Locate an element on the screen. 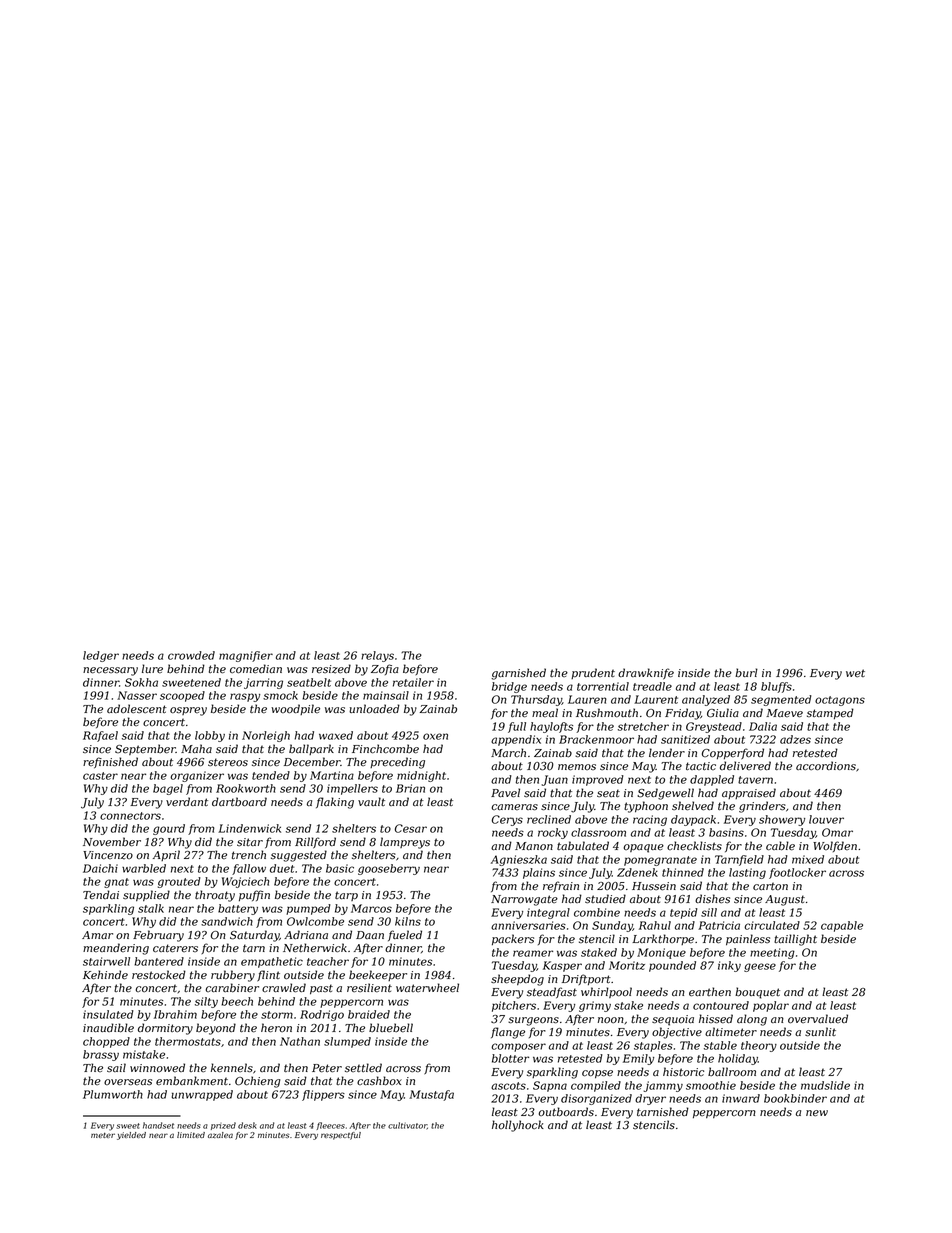 The height and width of the screenshot is (1233, 952). necessary is located at coordinates (110, 671).
